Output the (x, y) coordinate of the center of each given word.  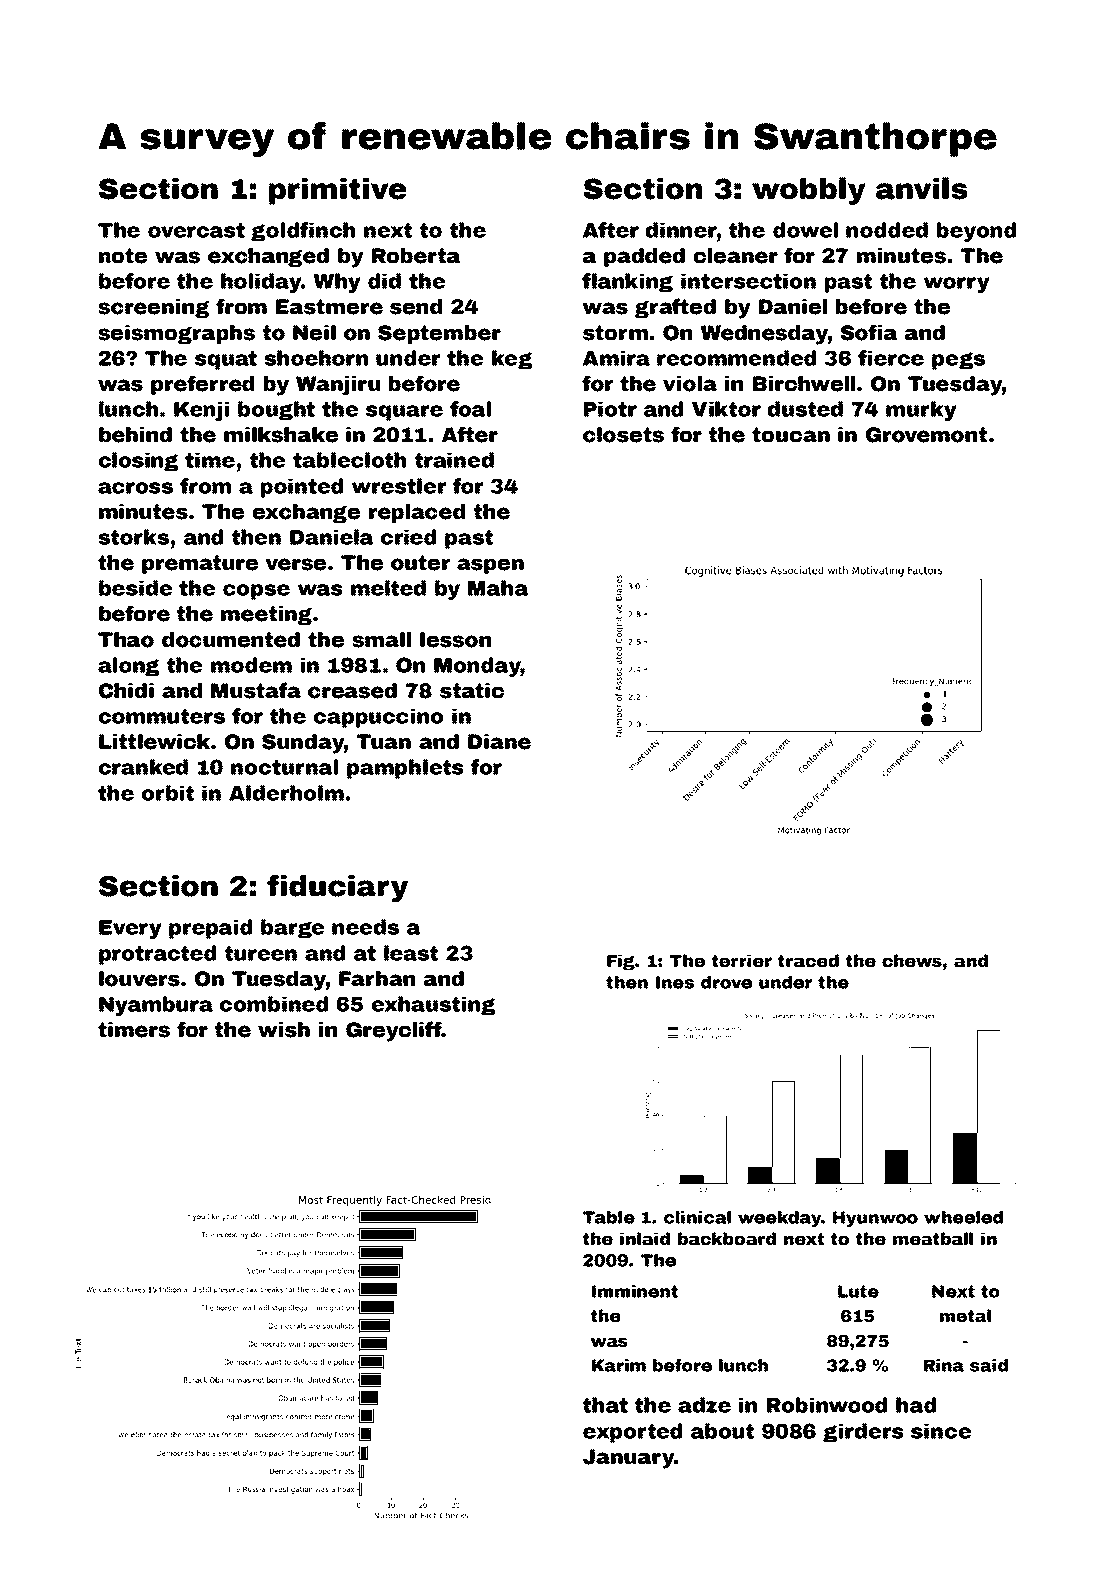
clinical (697, 1217)
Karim (619, 1365)
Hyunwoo (875, 1219)
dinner (681, 230)
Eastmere (329, 307)
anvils (921, 188)
